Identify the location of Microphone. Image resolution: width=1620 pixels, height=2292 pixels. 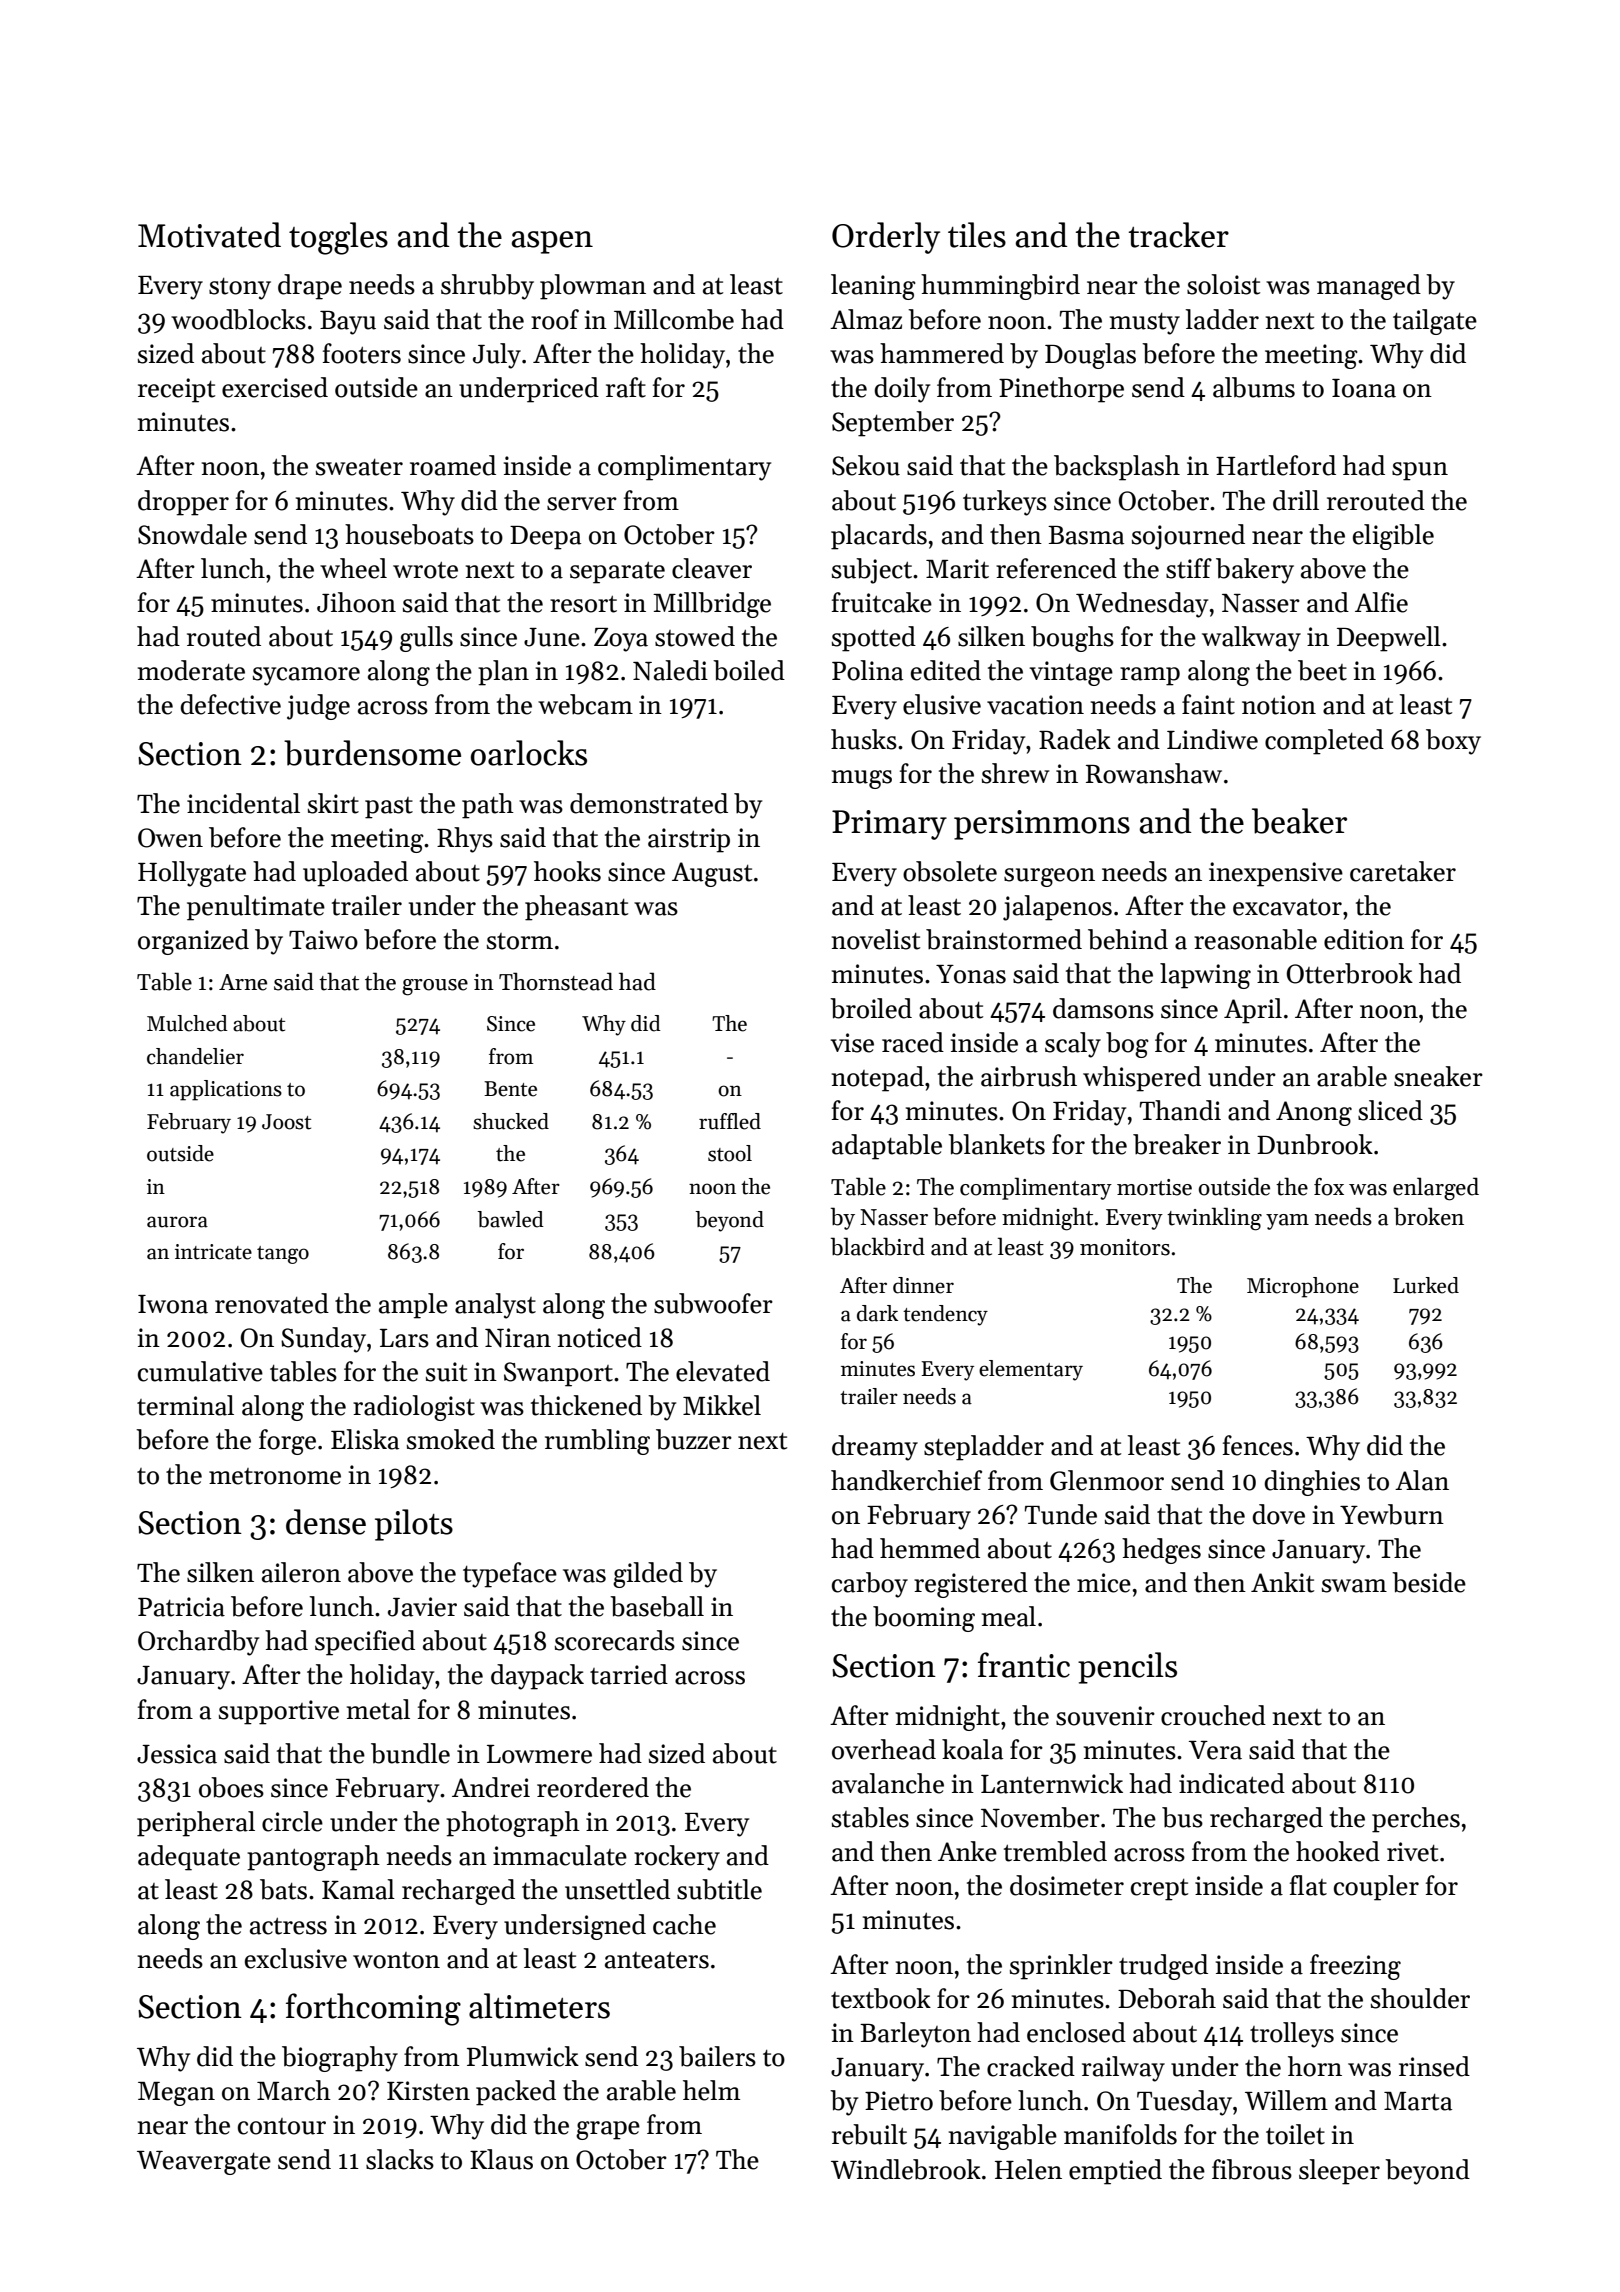
(1303, 1287).
